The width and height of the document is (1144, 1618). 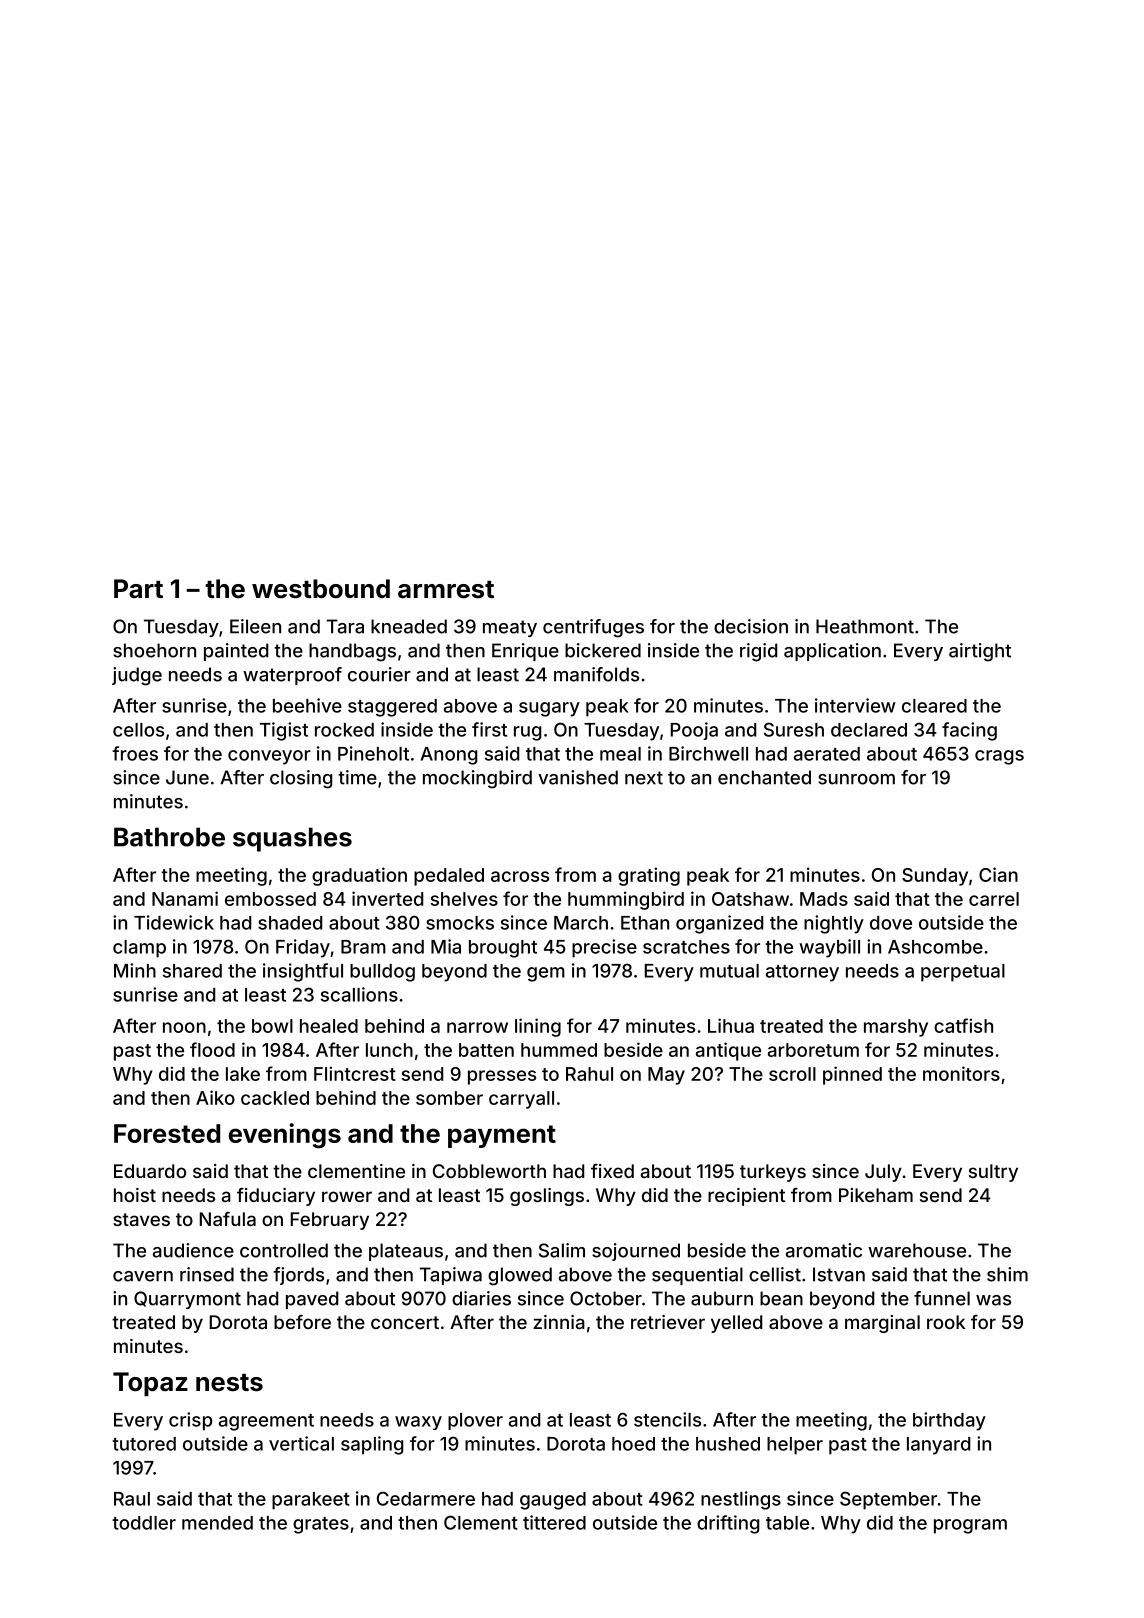 I want to click on decision, so click(x=751, y=626).
